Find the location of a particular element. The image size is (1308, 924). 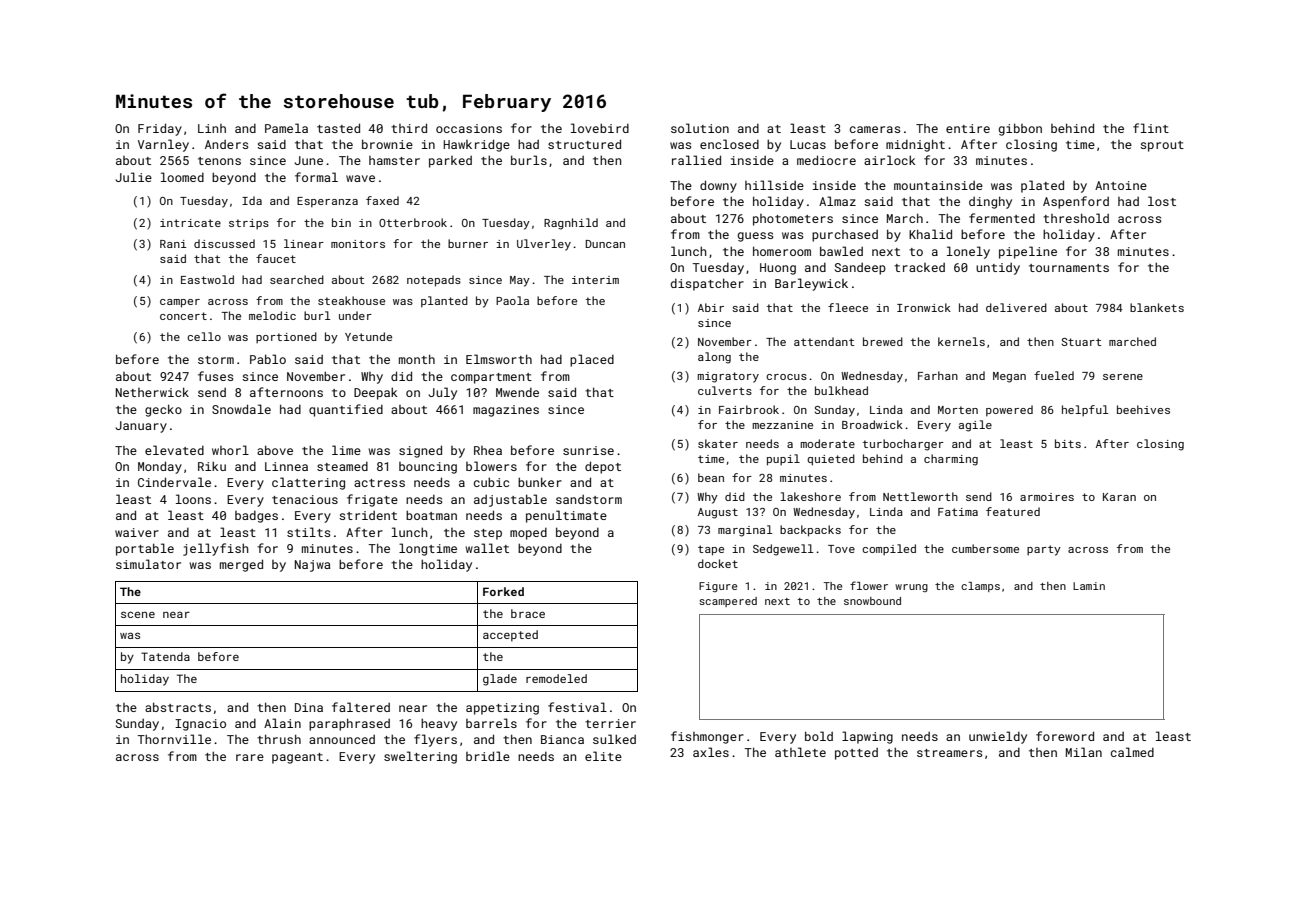

depot is located at coordinates (603, 467).
